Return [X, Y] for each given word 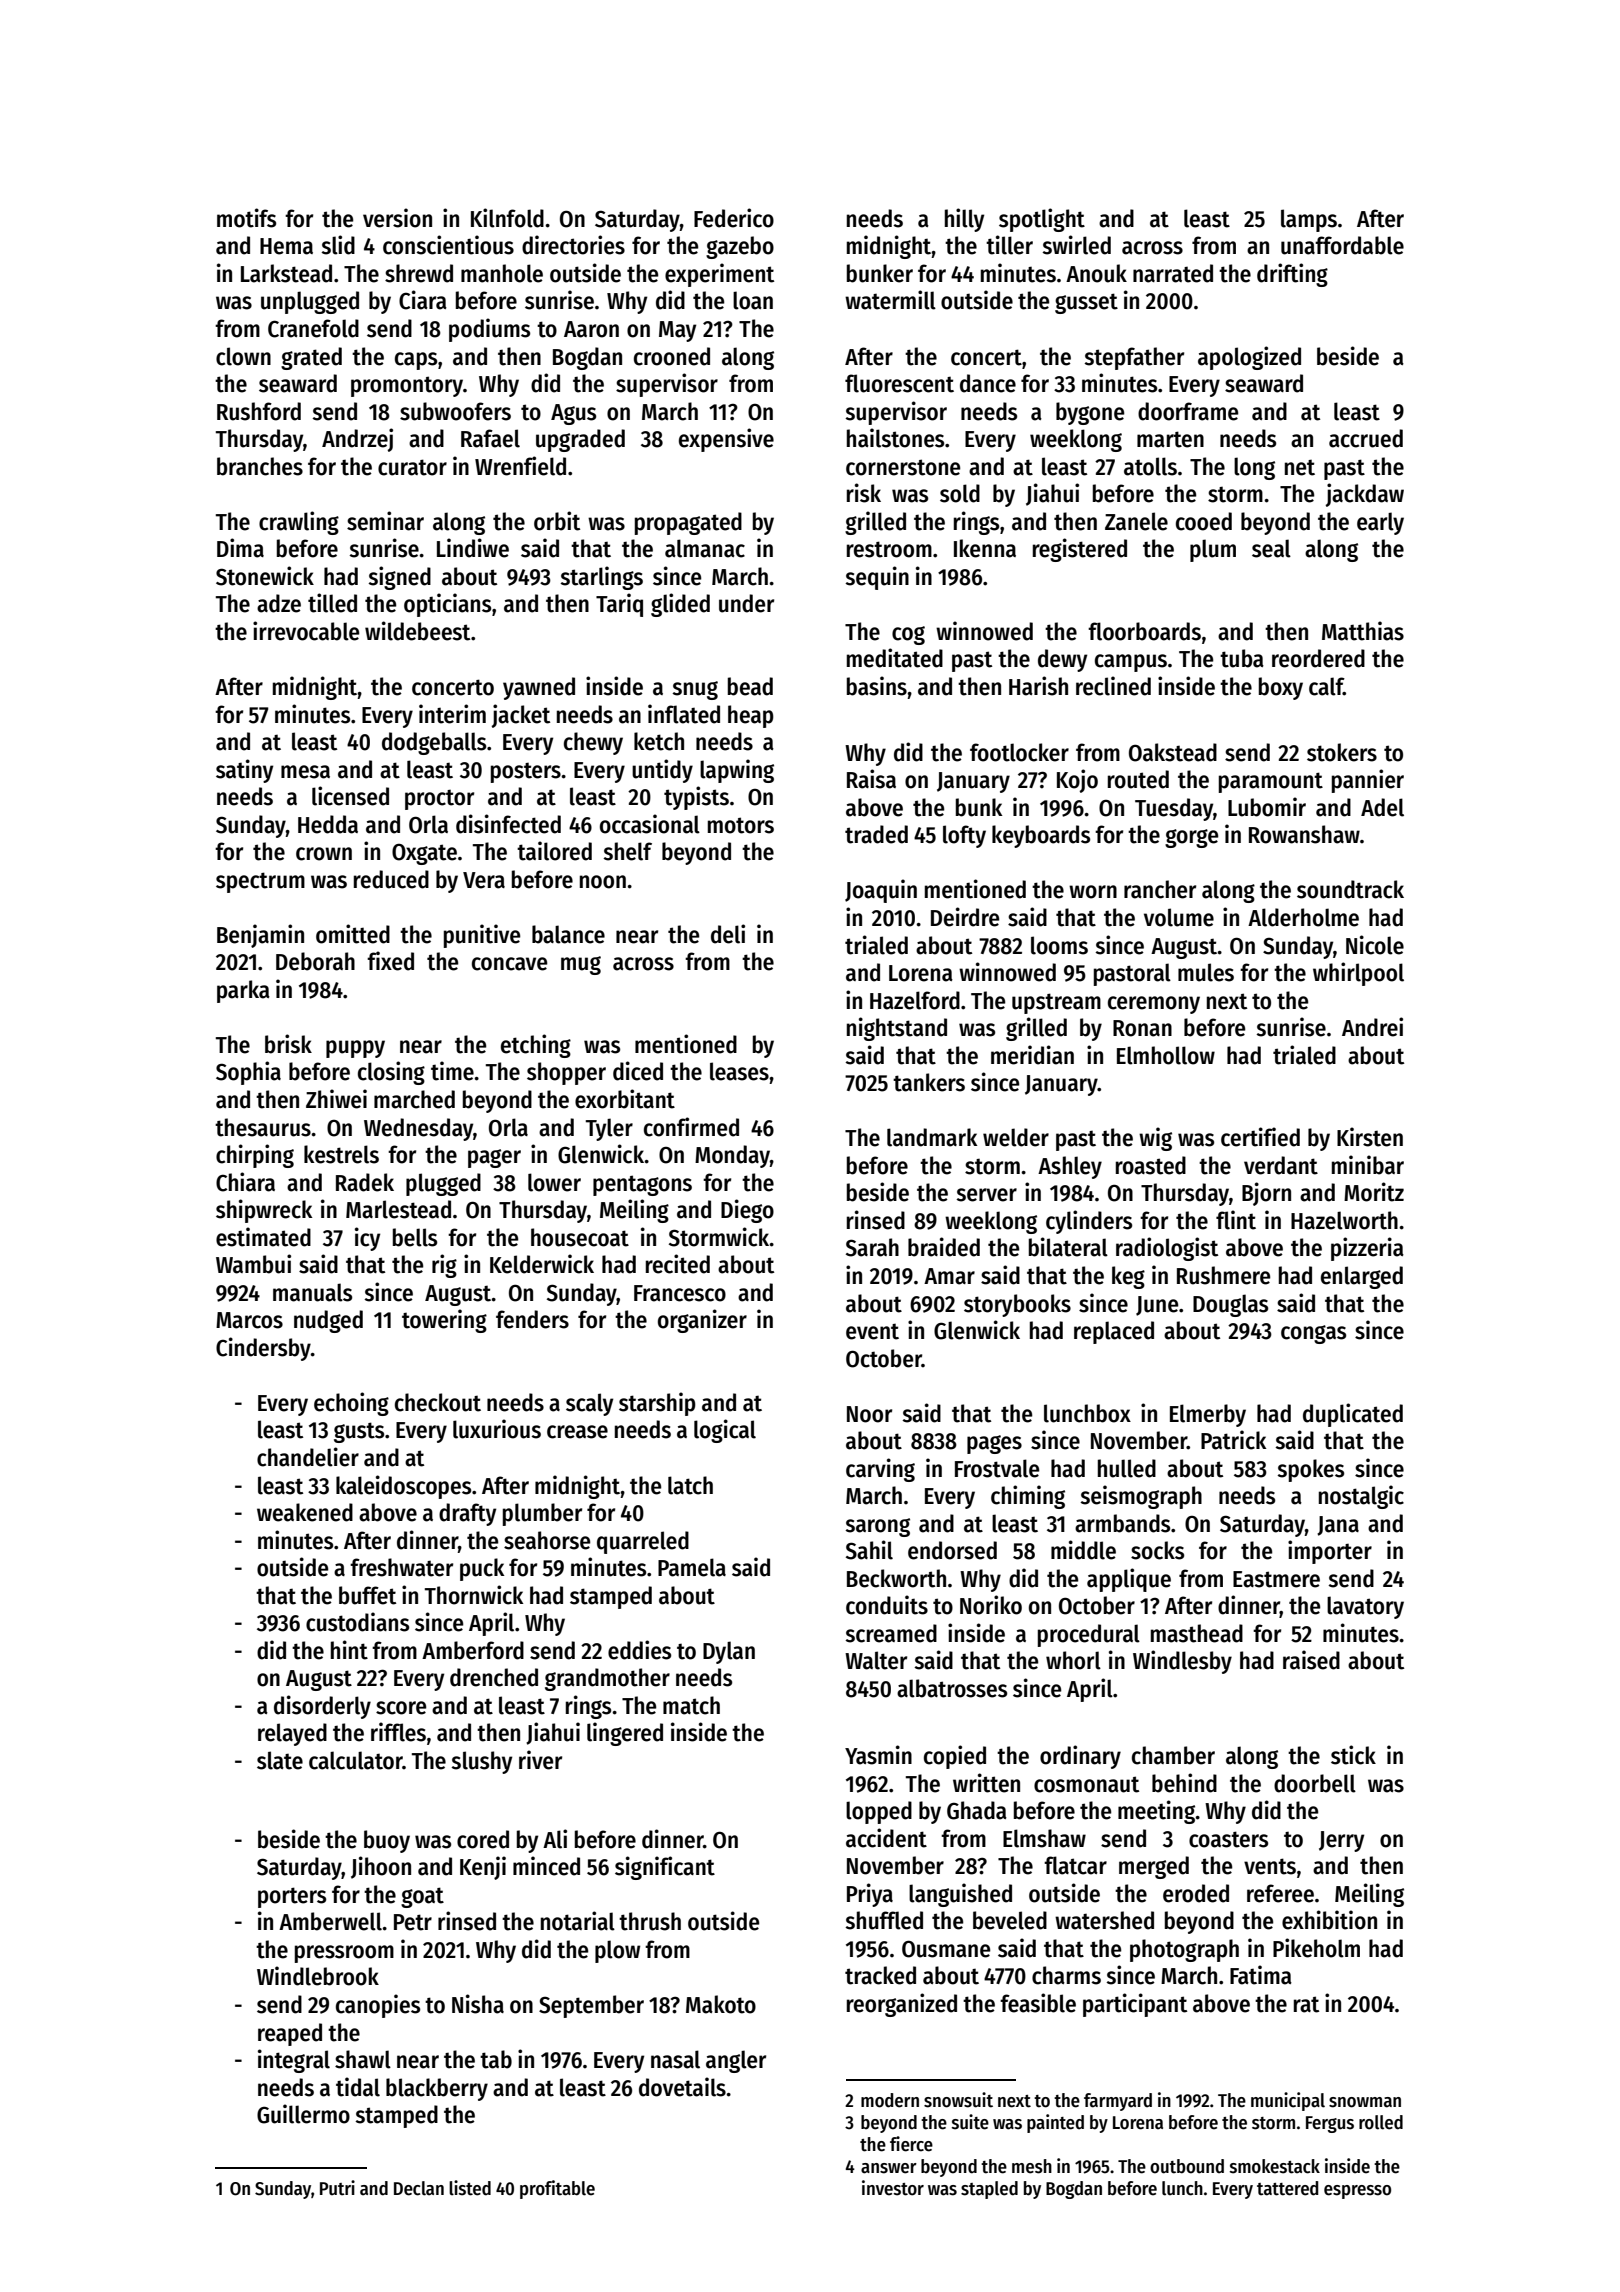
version [397, 218]
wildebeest [417, 631]
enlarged [1362, 1277]
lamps [1309, 220]
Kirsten [1370, 1137]
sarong [877, 1527]
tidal [358, 2087]
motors [741, 825]
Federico [734, 218]
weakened [305, 1512]
